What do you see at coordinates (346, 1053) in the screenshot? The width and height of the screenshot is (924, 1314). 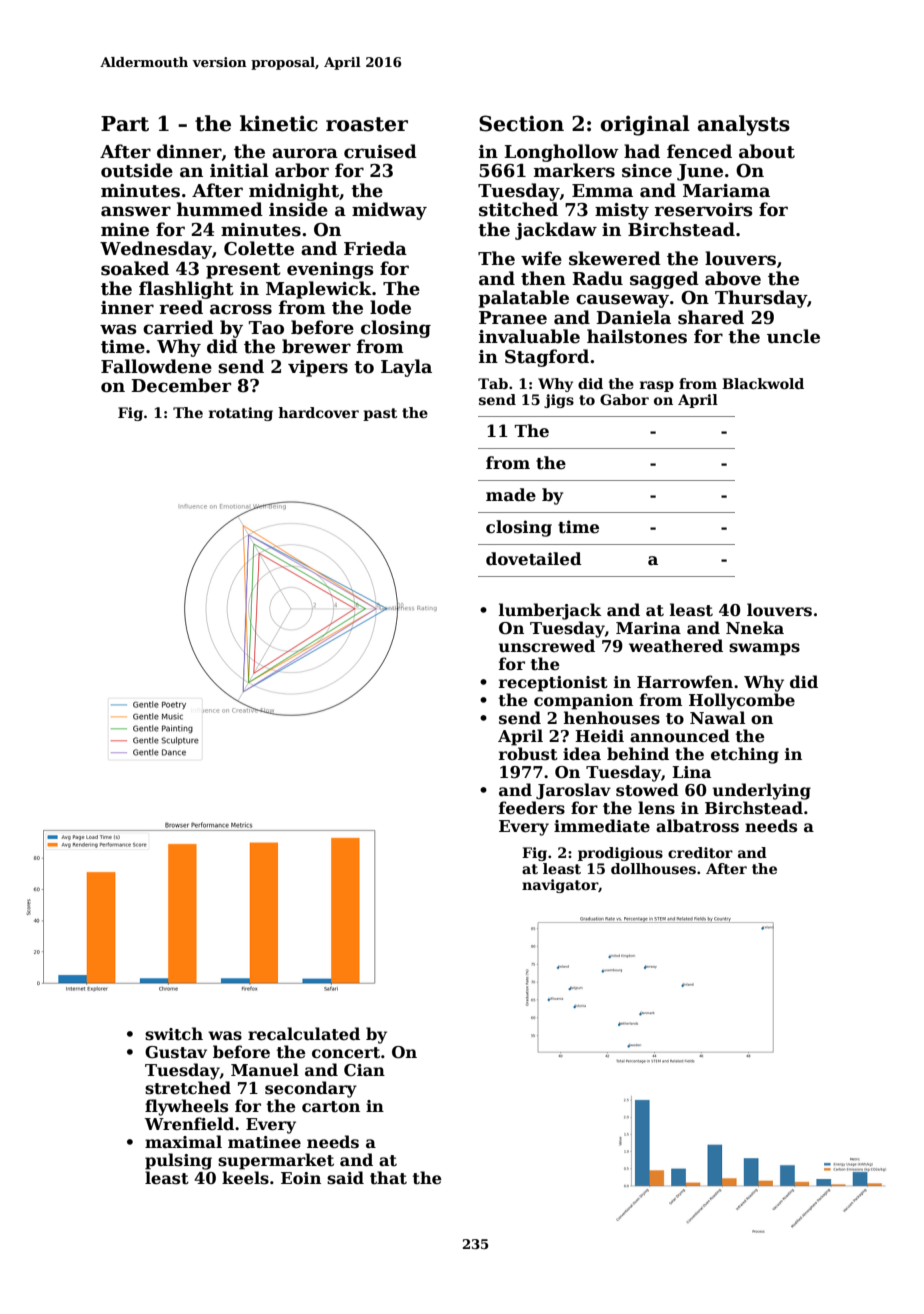 I see `concert` at bounding box center [346, 1053].
